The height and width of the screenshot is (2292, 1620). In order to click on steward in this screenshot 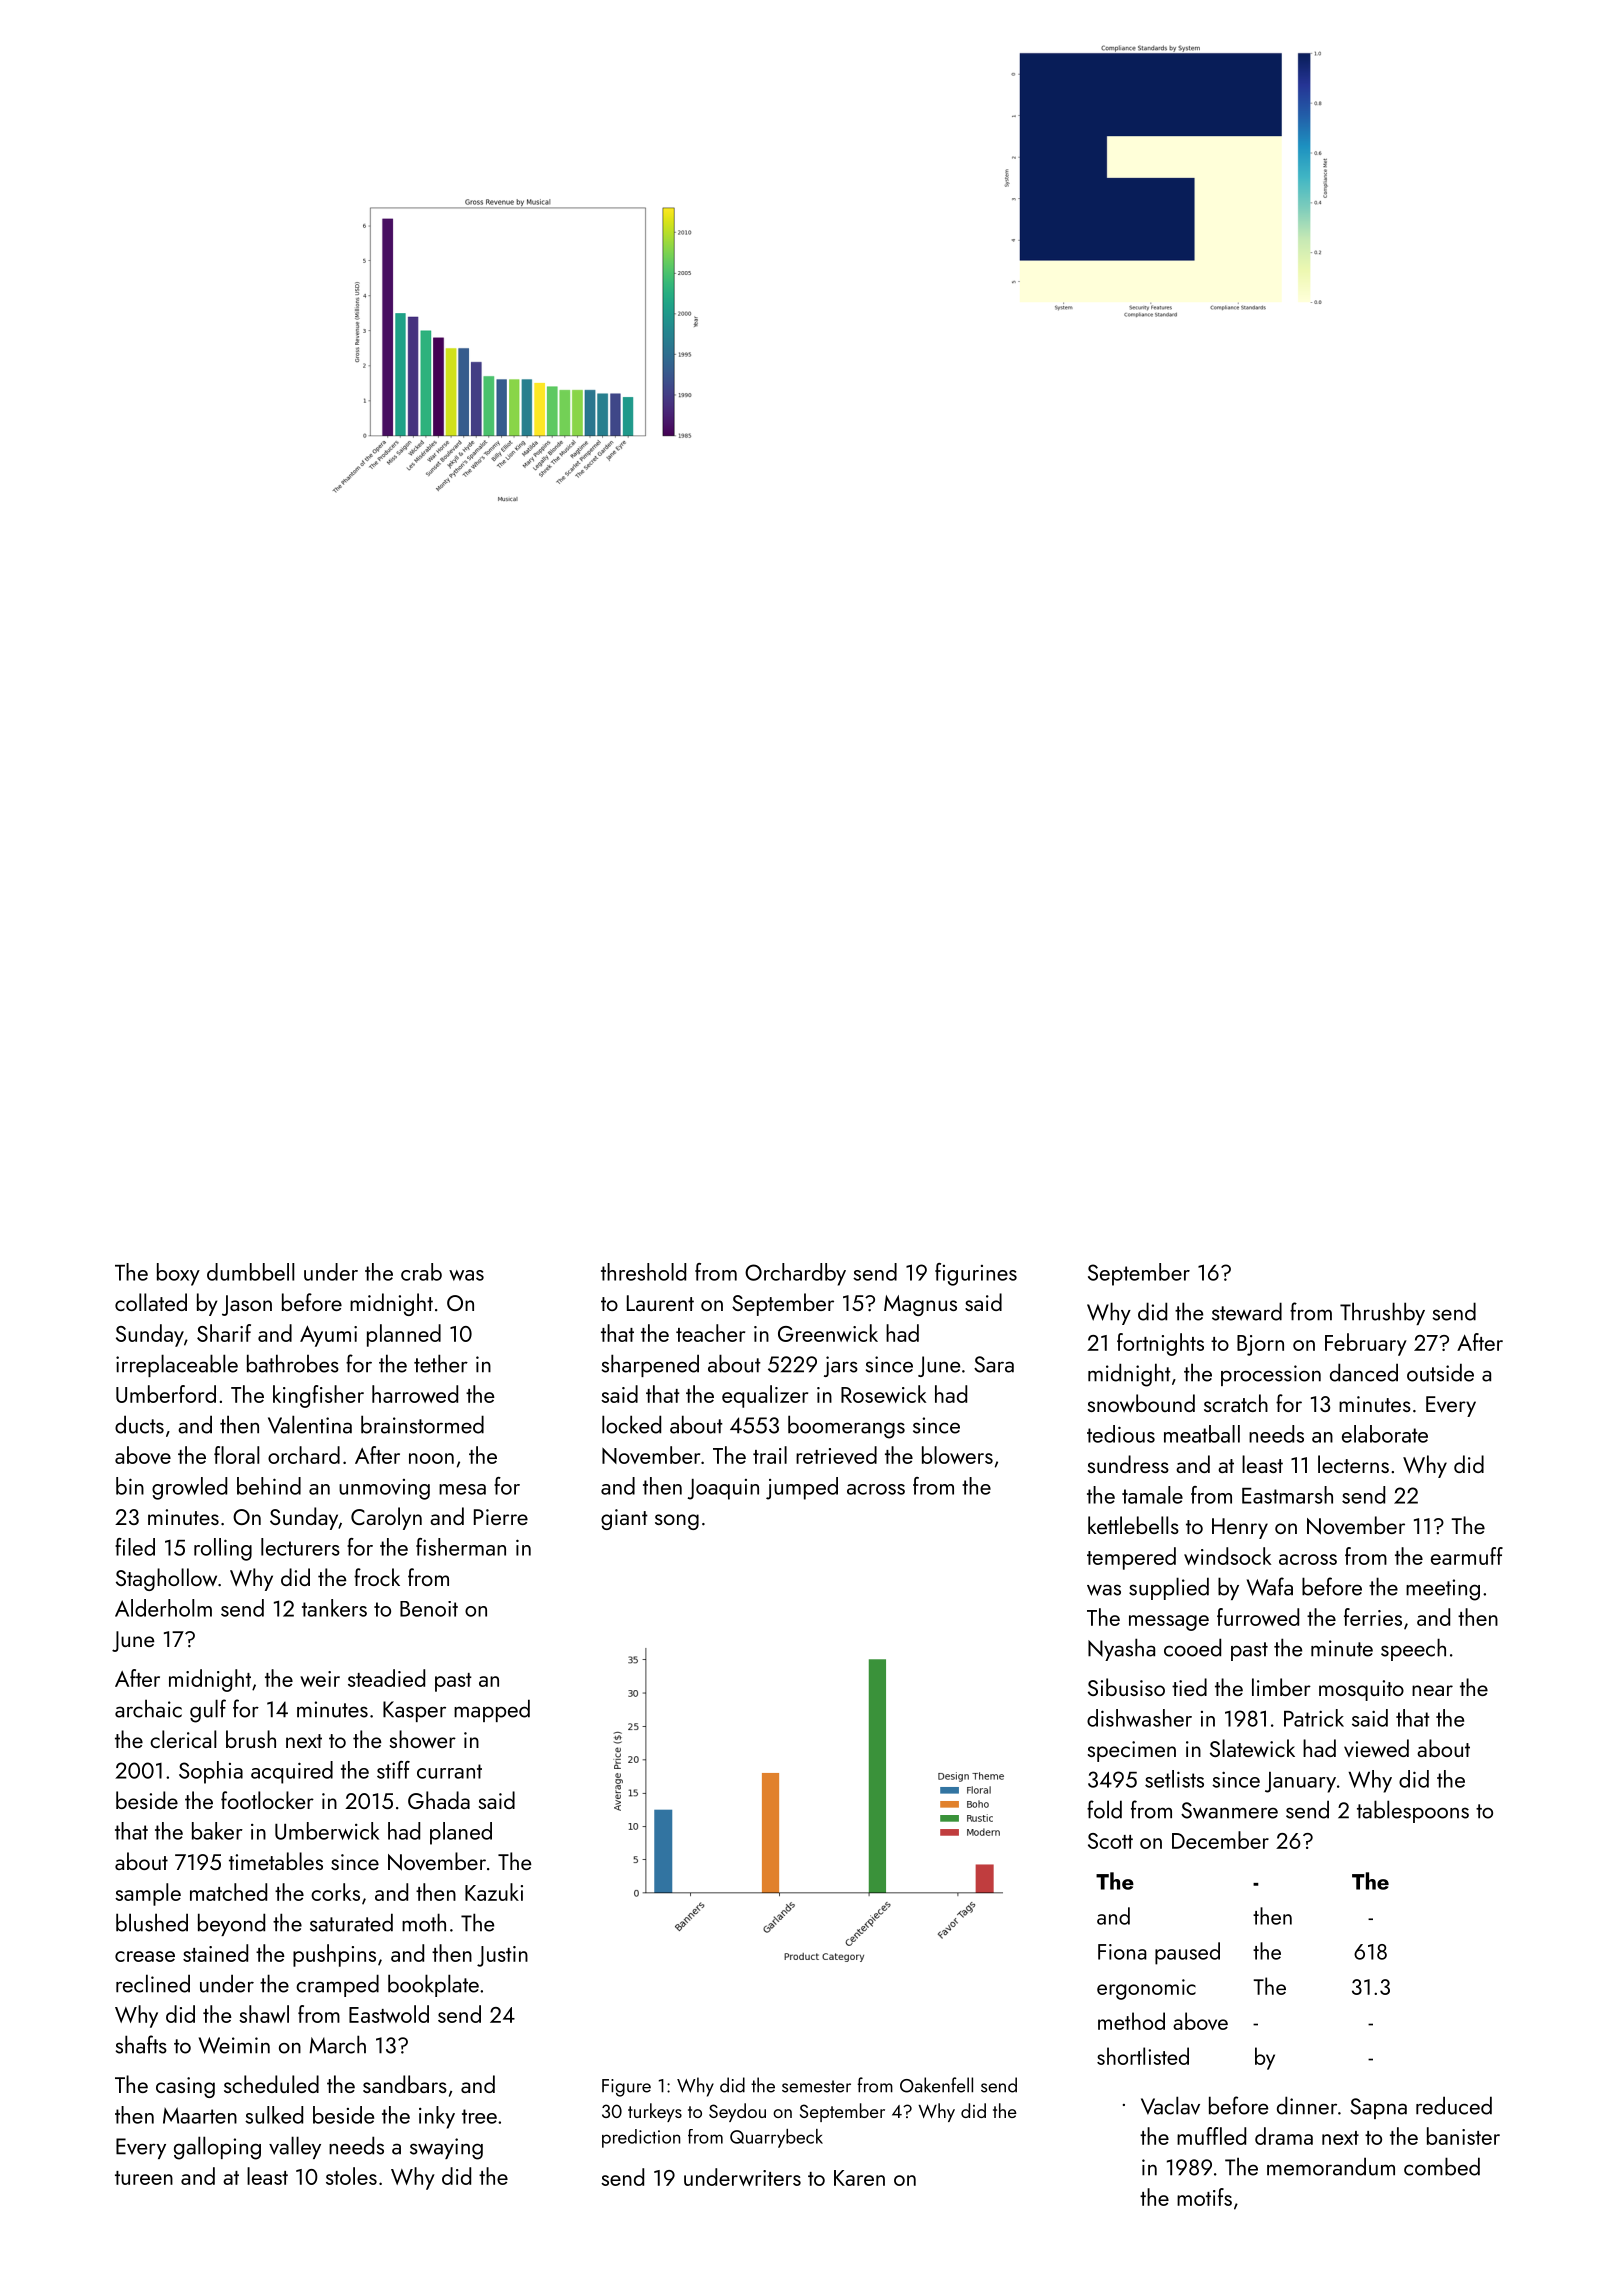, I will do `click(1247, 1311)`.
